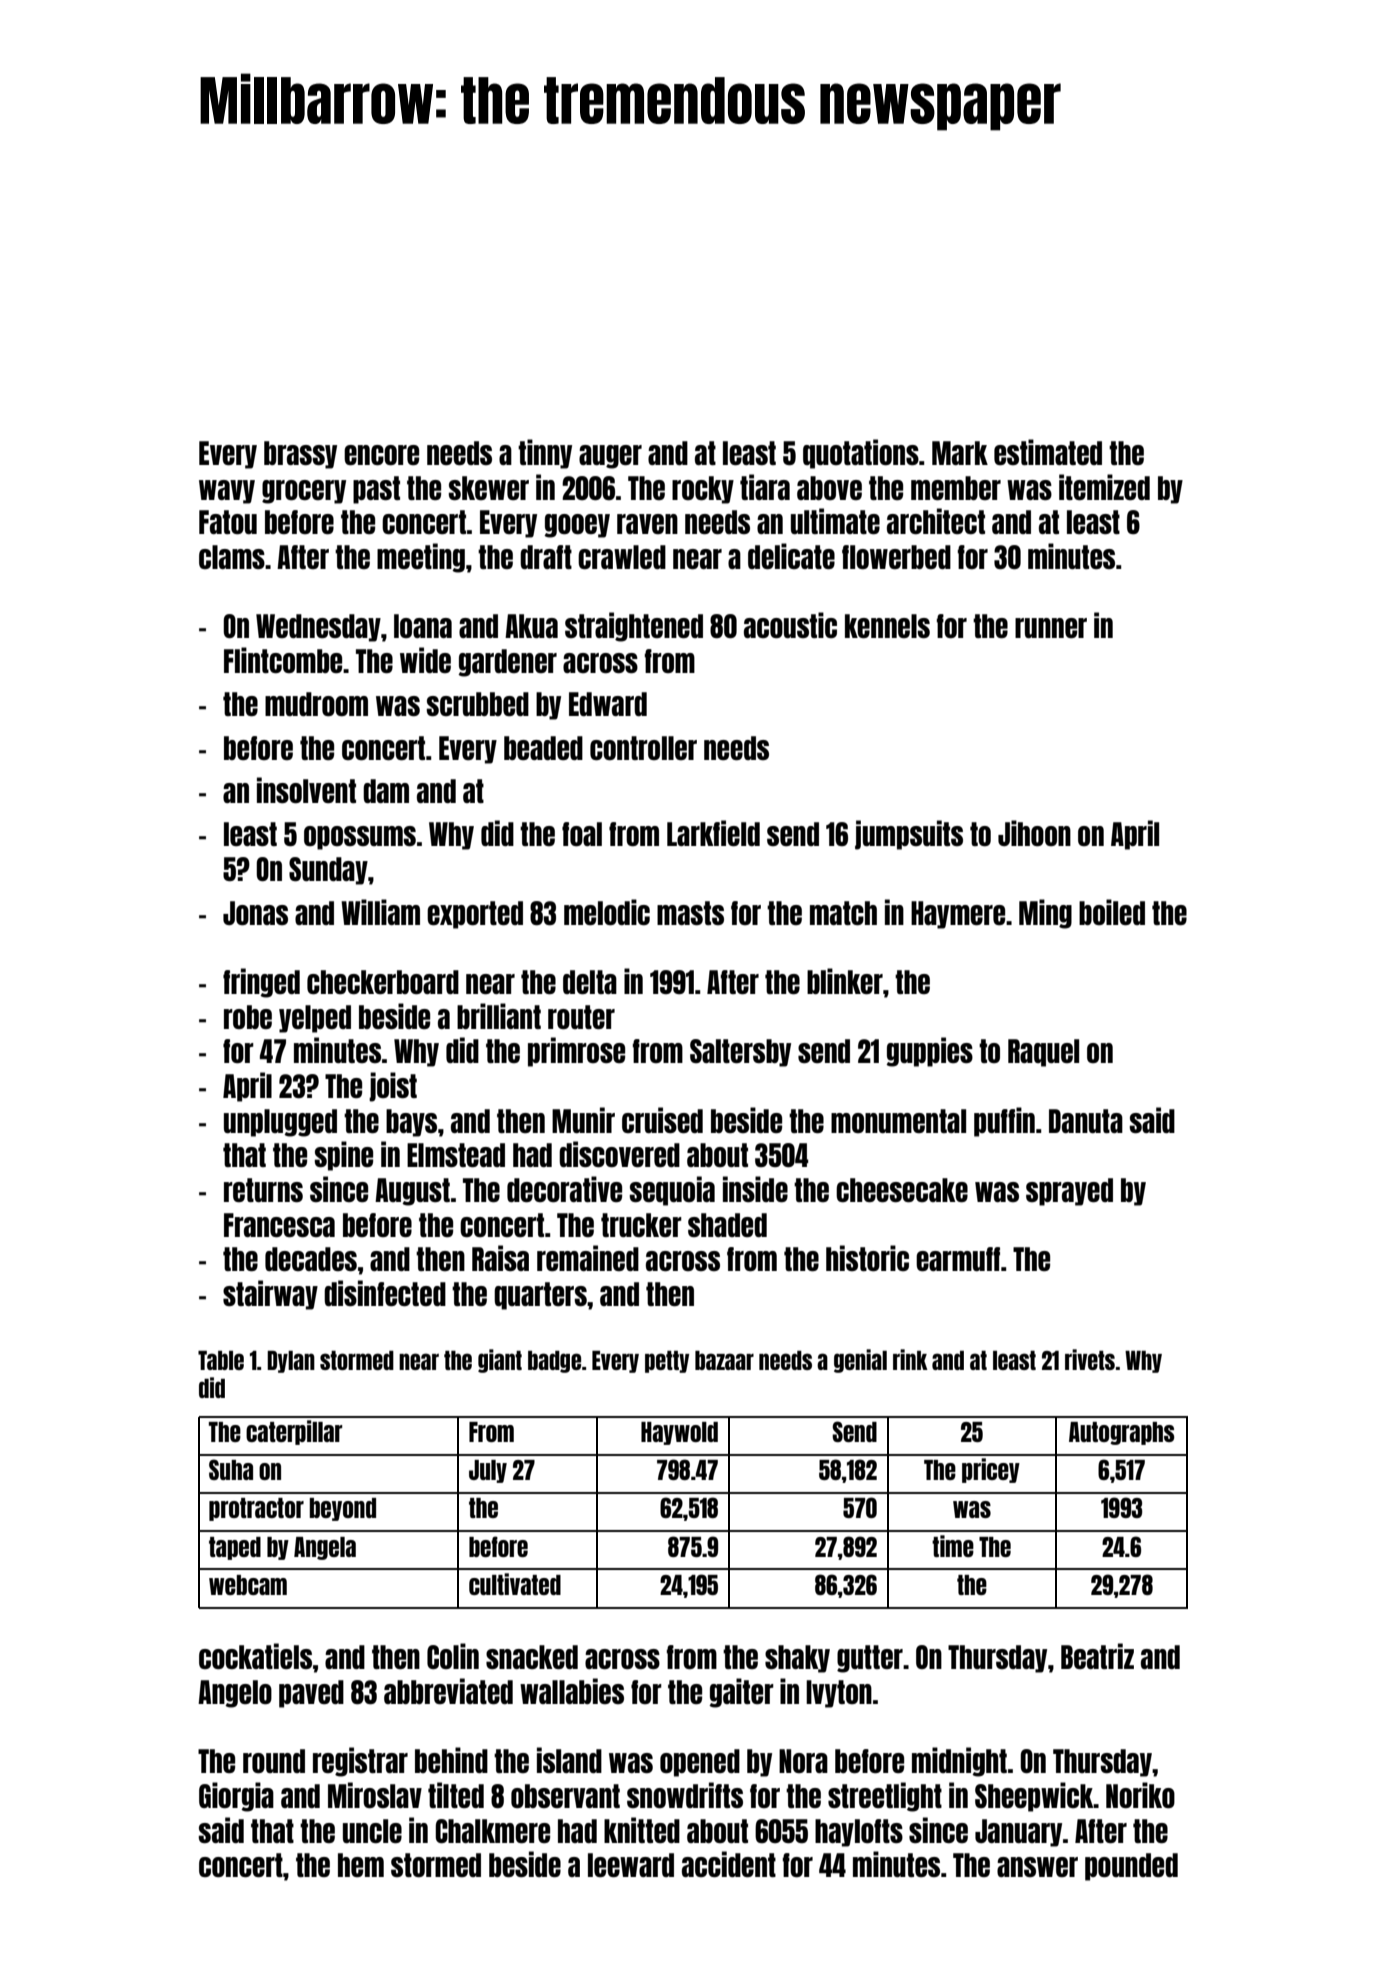 The image size is (1386, 1969). I want to click on inside, so click(755, 1189).
